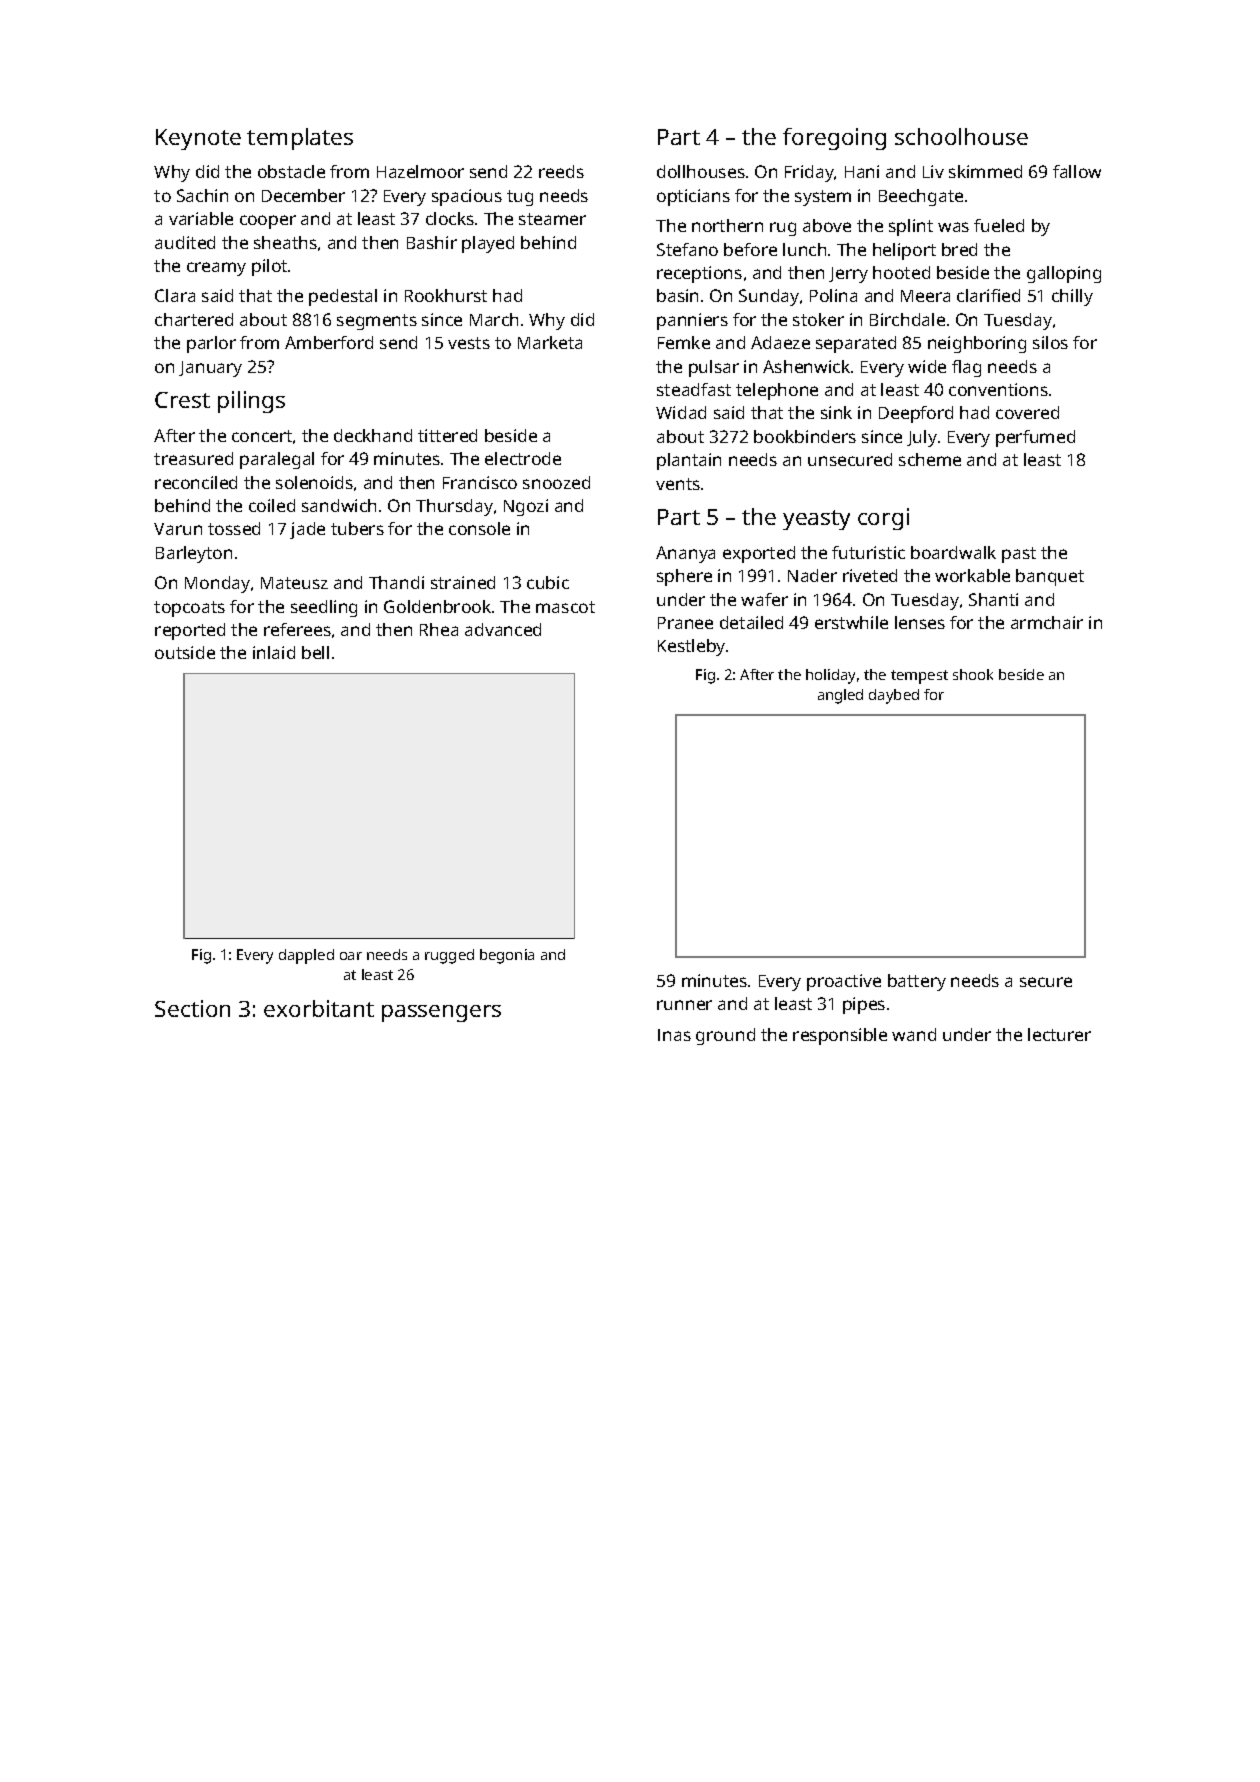 The width and height of the page is (1260, 1782). Describe the element at coordinates (1047, 622) in the page. I see `armchair` at that location.
